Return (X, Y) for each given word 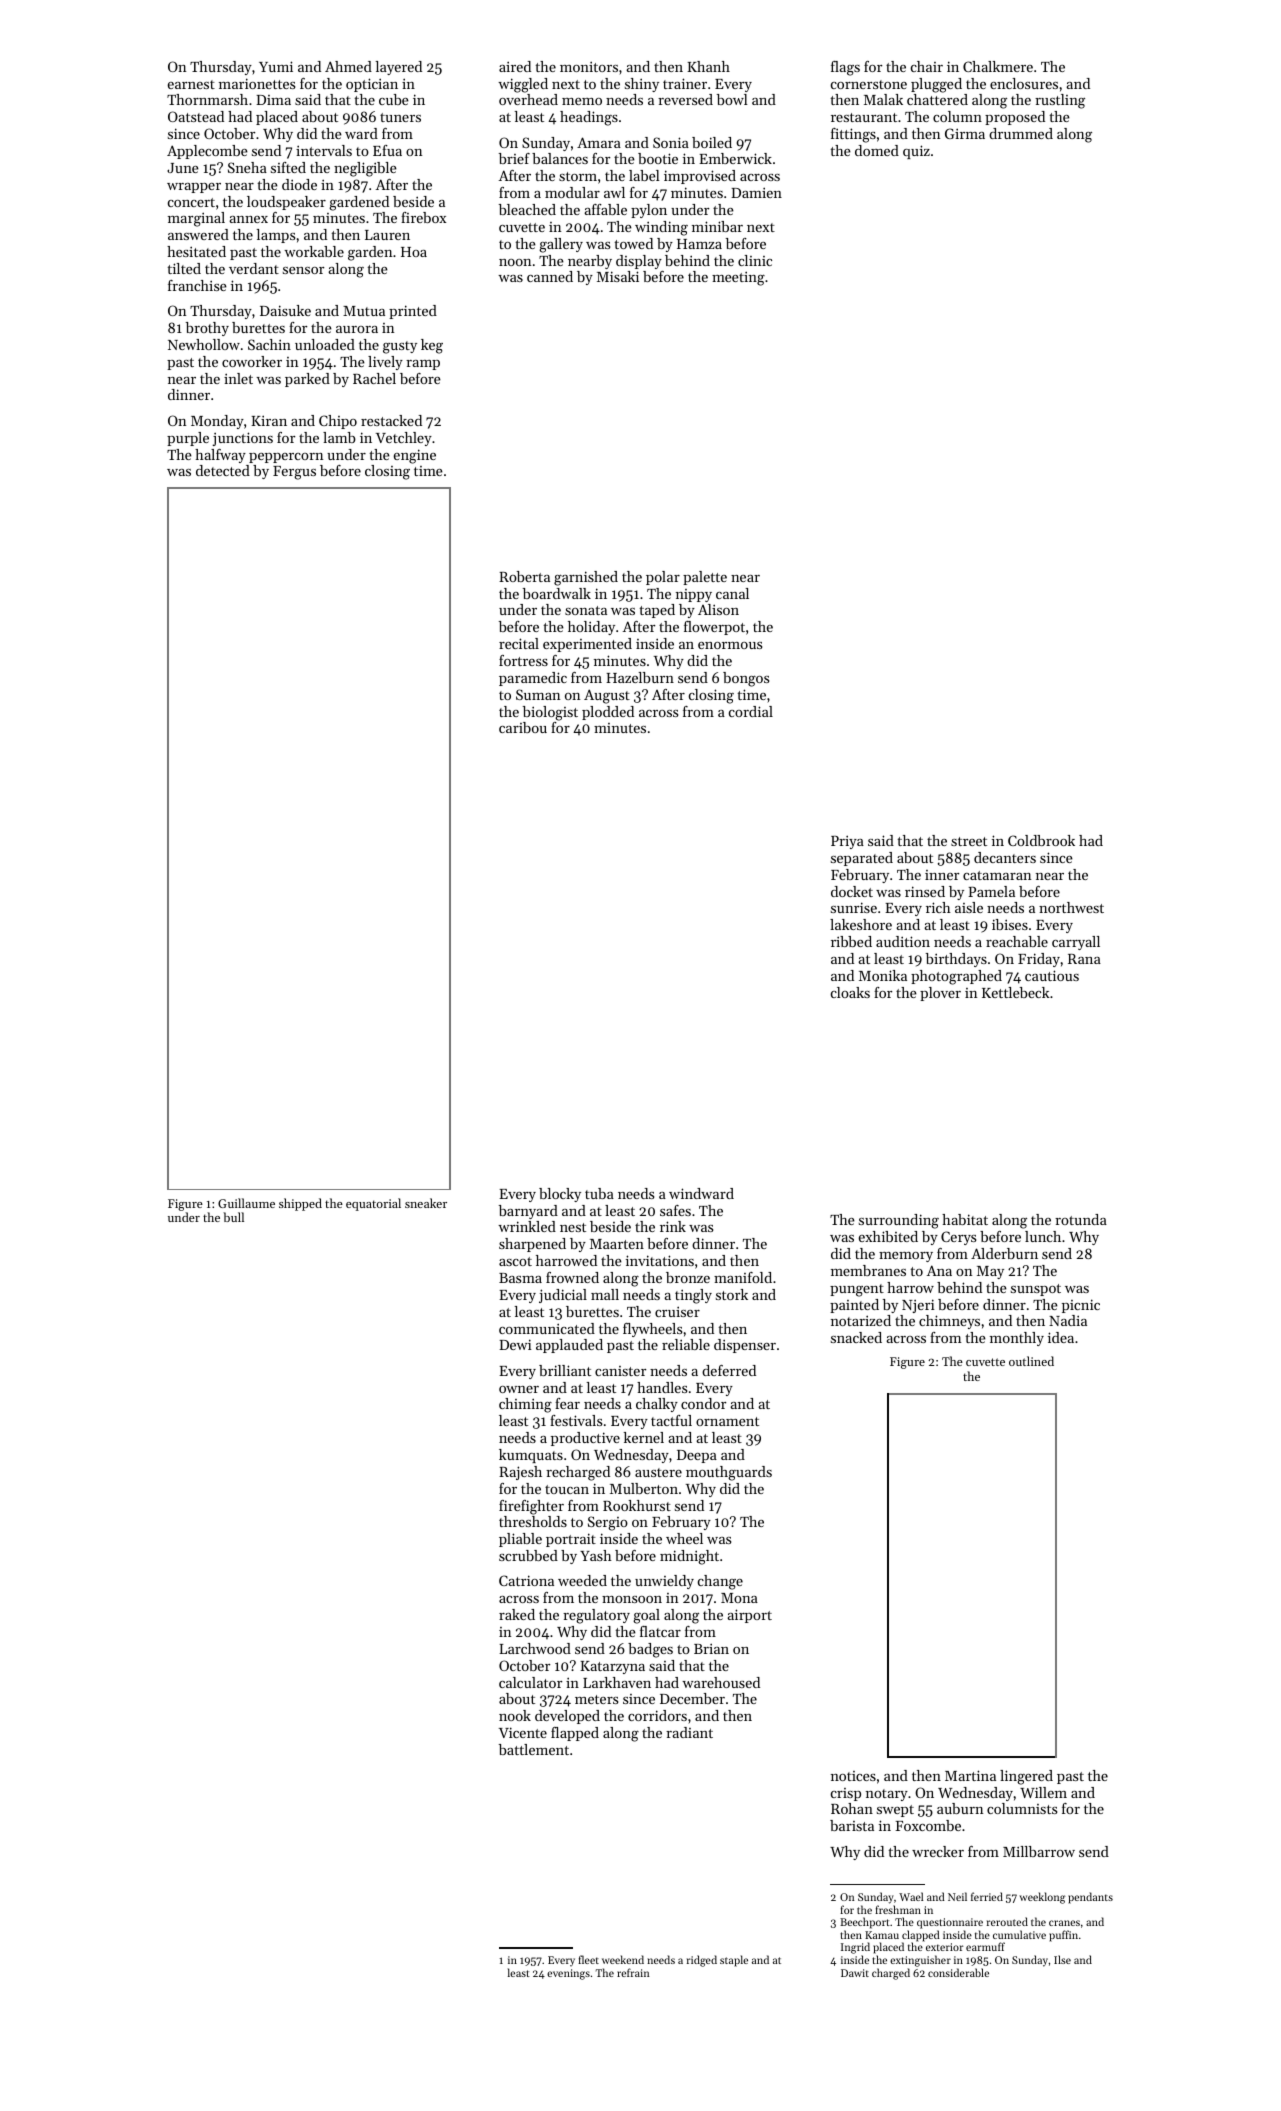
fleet (588, 1959)
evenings (568, 1974)
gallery (561, 245)
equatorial (373, 1204)
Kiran (269, 420)
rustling (1060, 101)
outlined (1031, 1361)
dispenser (745, 1346)
